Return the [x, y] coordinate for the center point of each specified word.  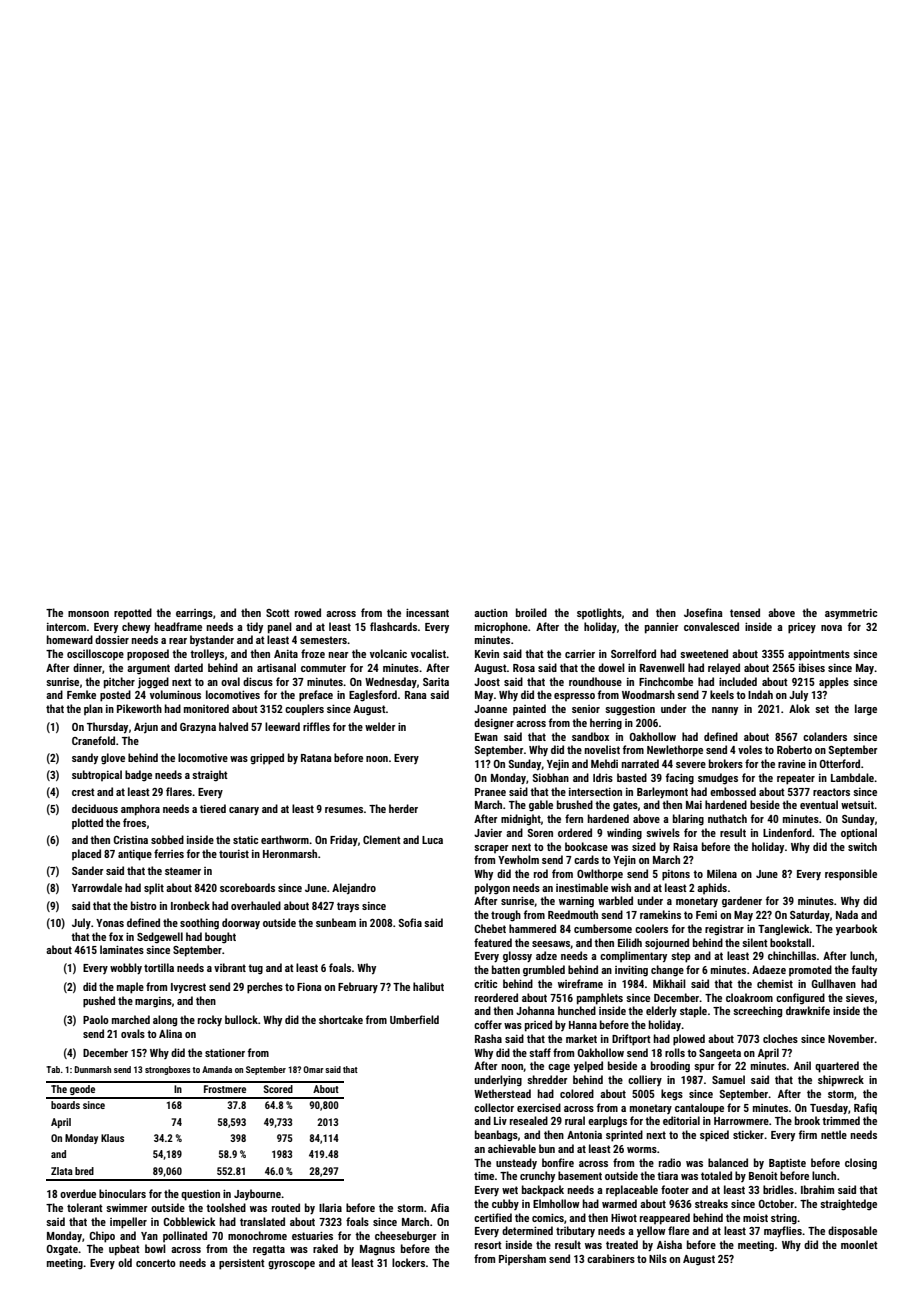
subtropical [97, 775]
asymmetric [851, 614]
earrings [194, 614]
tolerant [85, 1207]
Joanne [490, 709]
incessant [427, 613]
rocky [210, 1020]
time [484, 1176]
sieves [860, 998]
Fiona [309, 987]
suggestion [630, 710]
